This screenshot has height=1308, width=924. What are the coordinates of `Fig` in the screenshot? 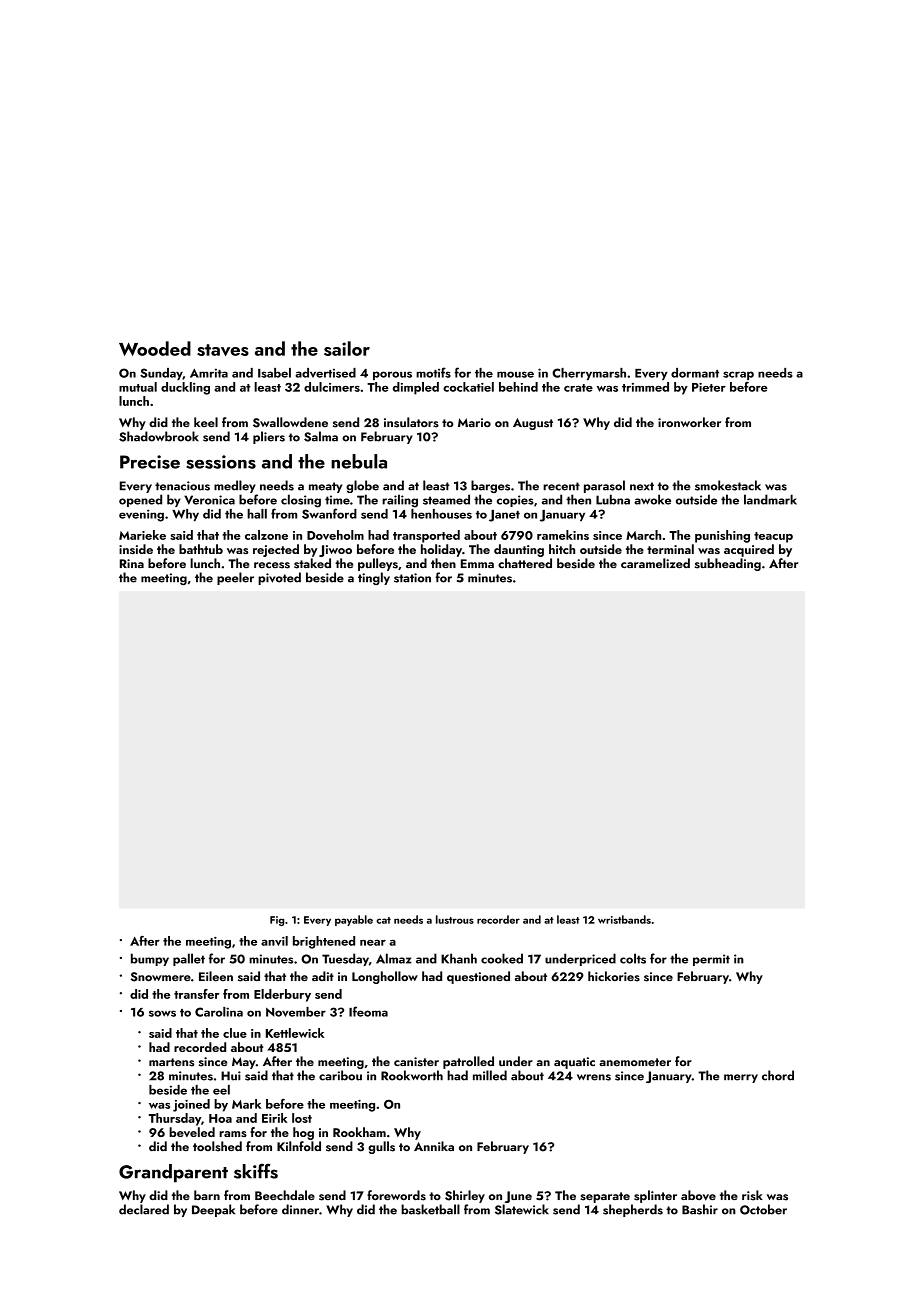 It's located at (277, 921).
